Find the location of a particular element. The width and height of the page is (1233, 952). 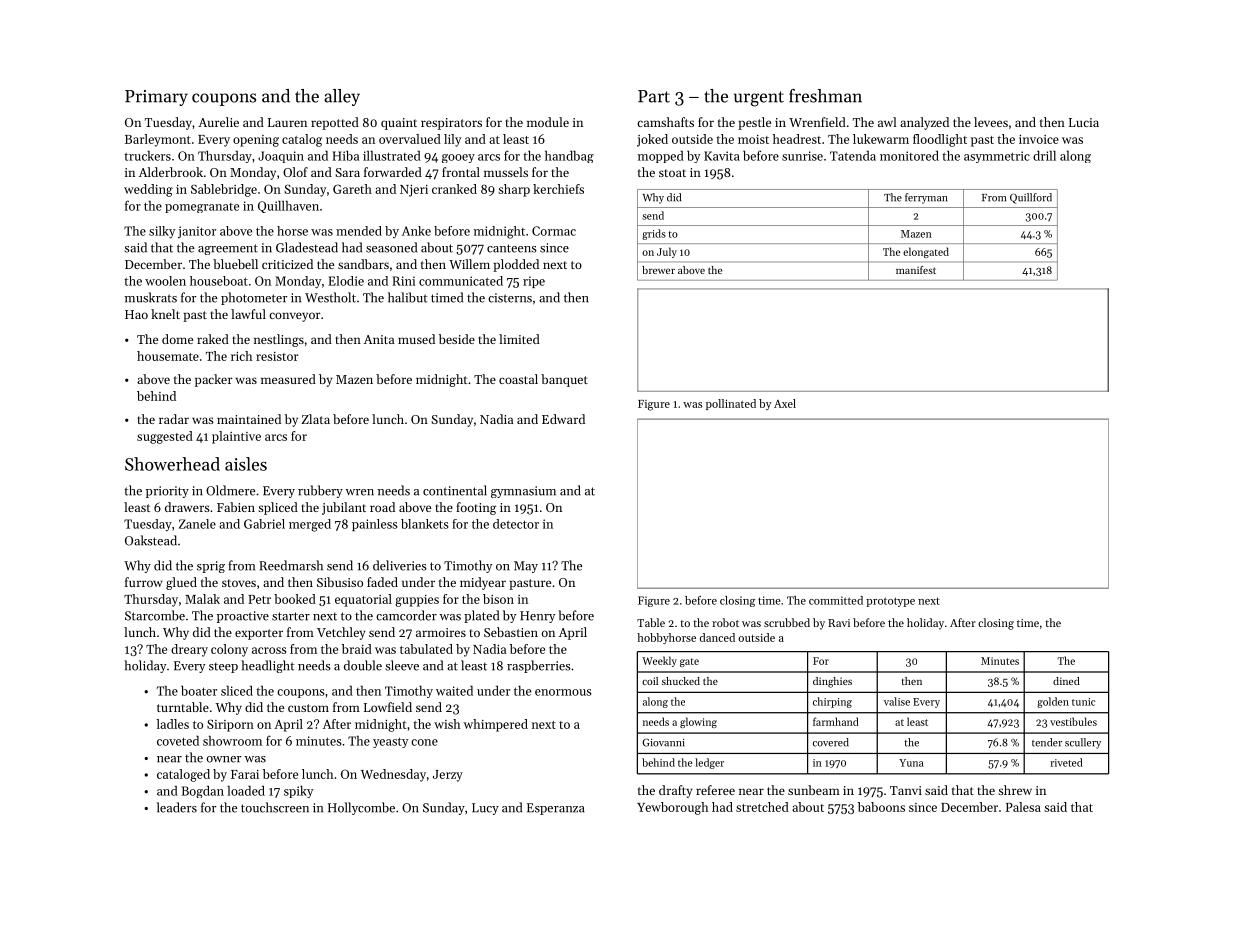

alley is located at coordinates (342, 97).
